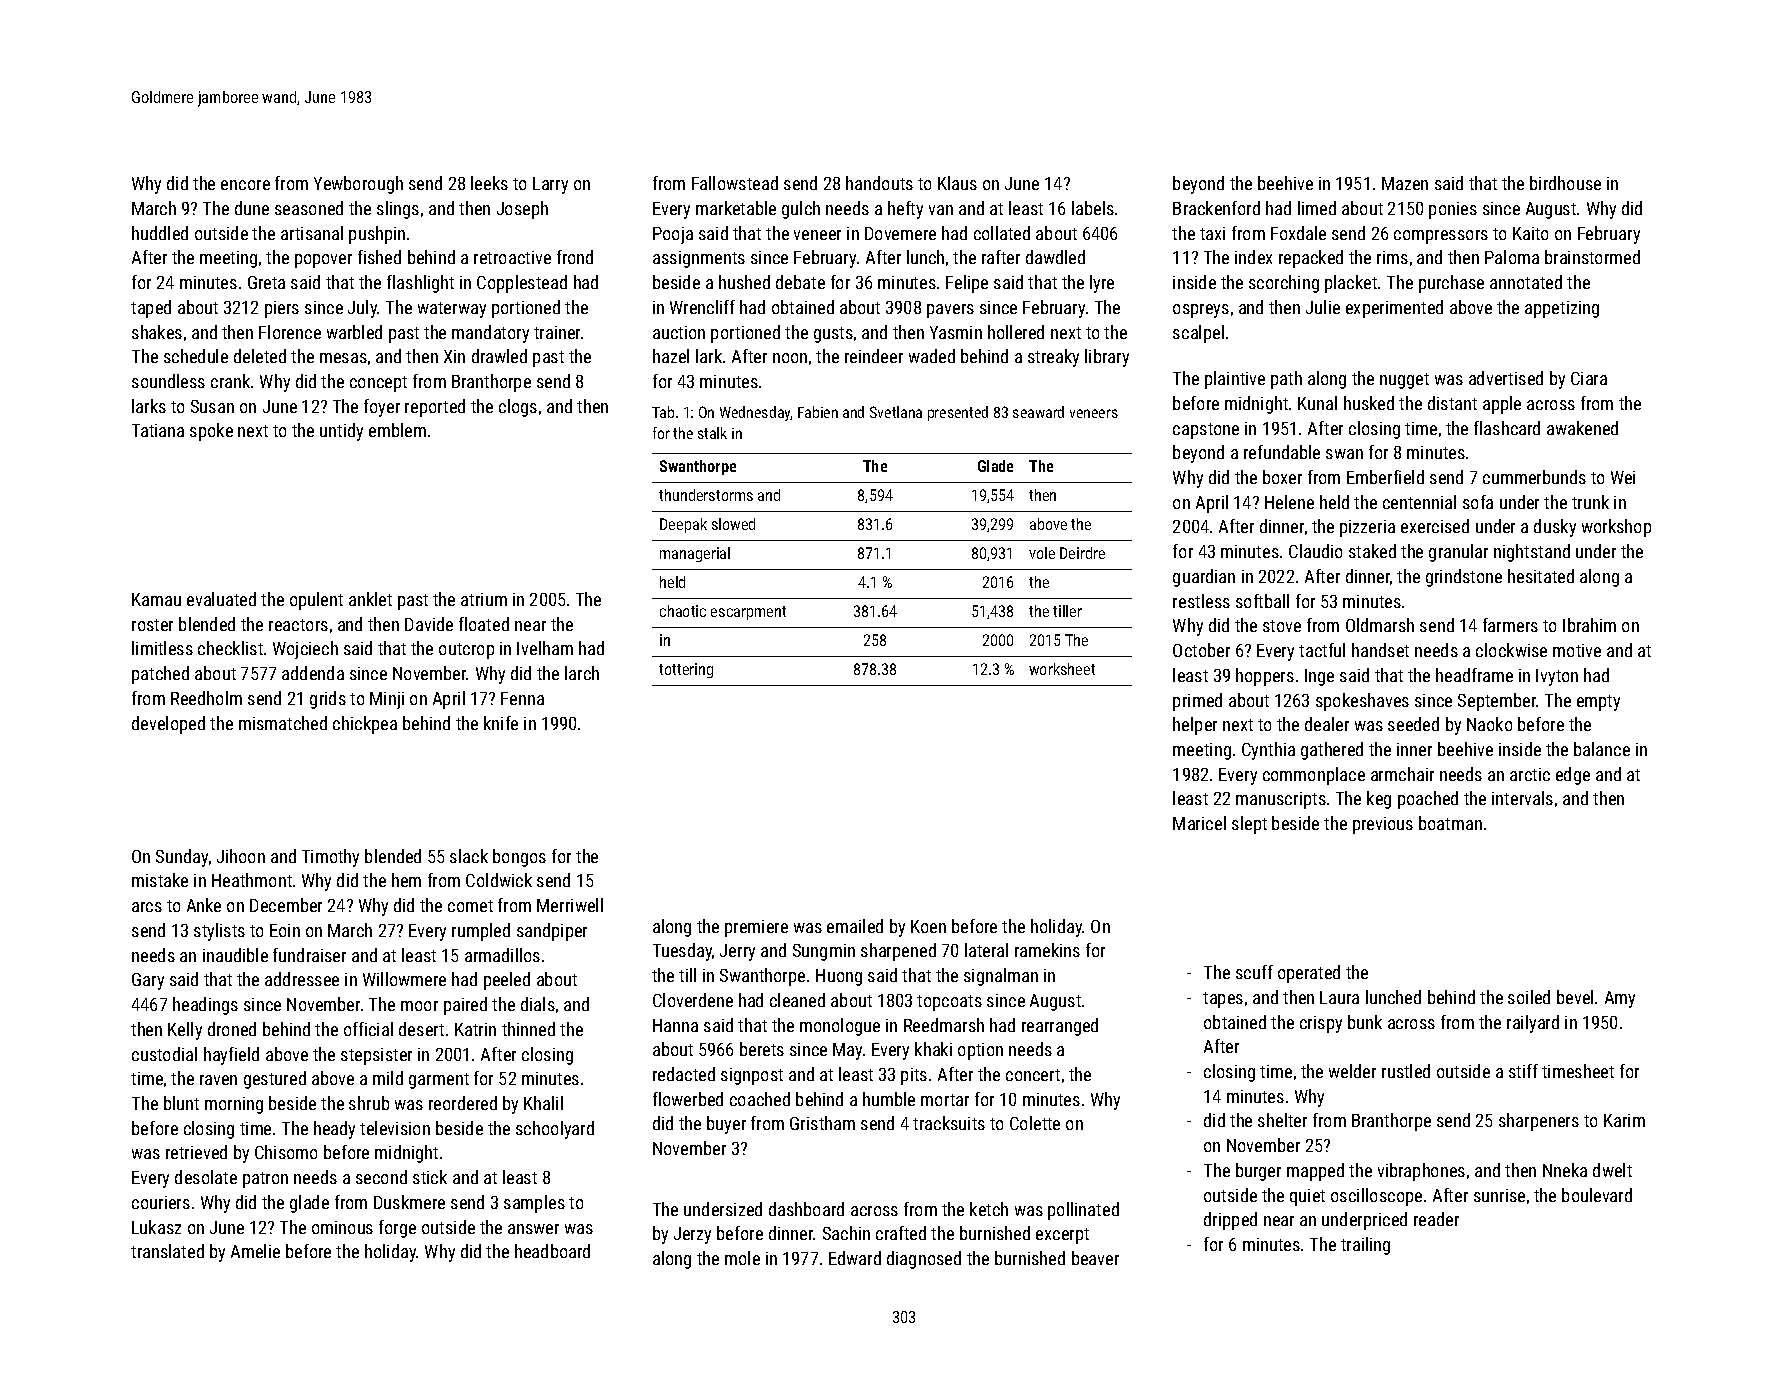  What do you see at coordinates (255, 1251) in the image?
I see `Amelie` at bounding box center [255, 1251].
